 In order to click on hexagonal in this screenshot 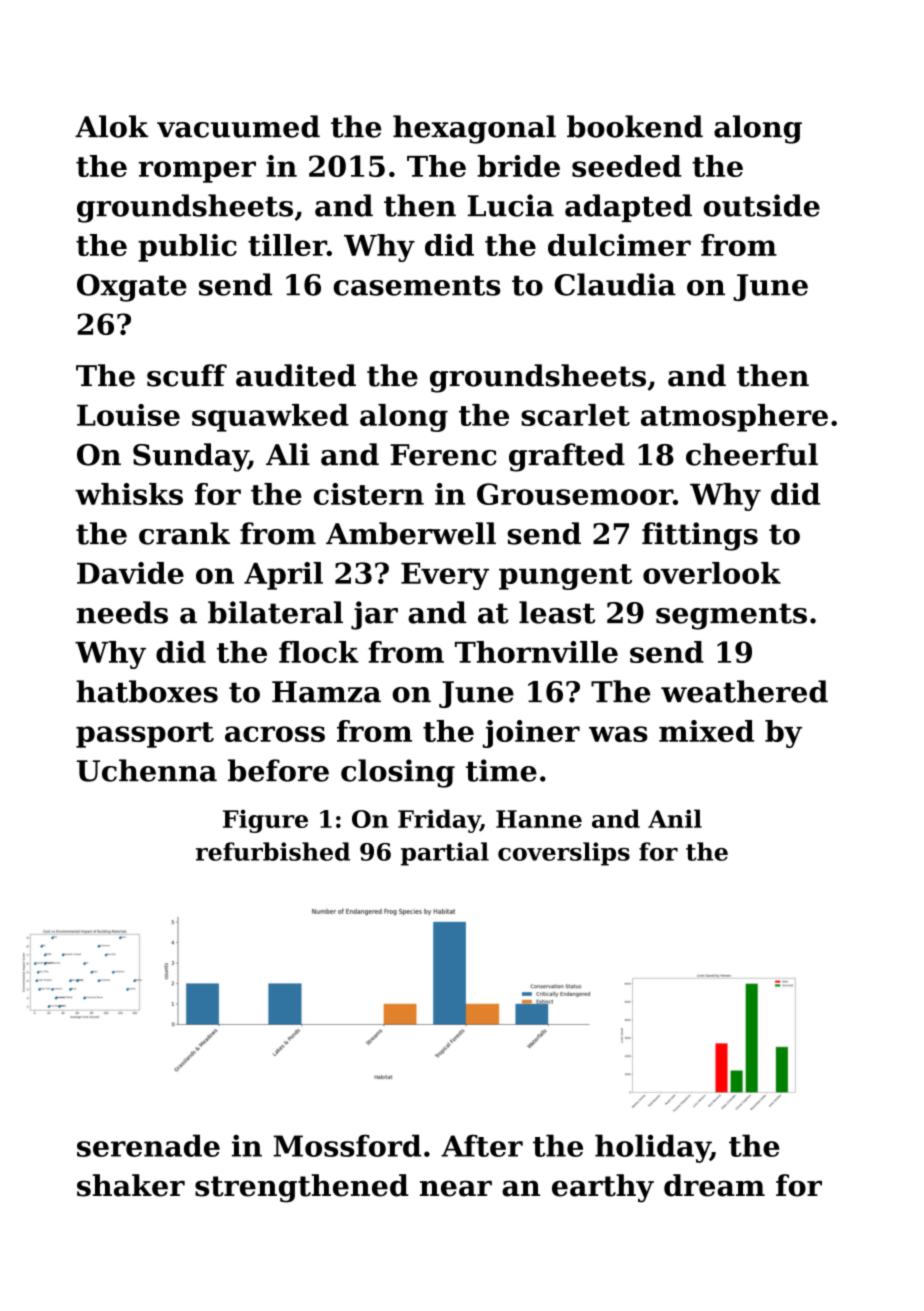, I will do `click(474, 129)`.
